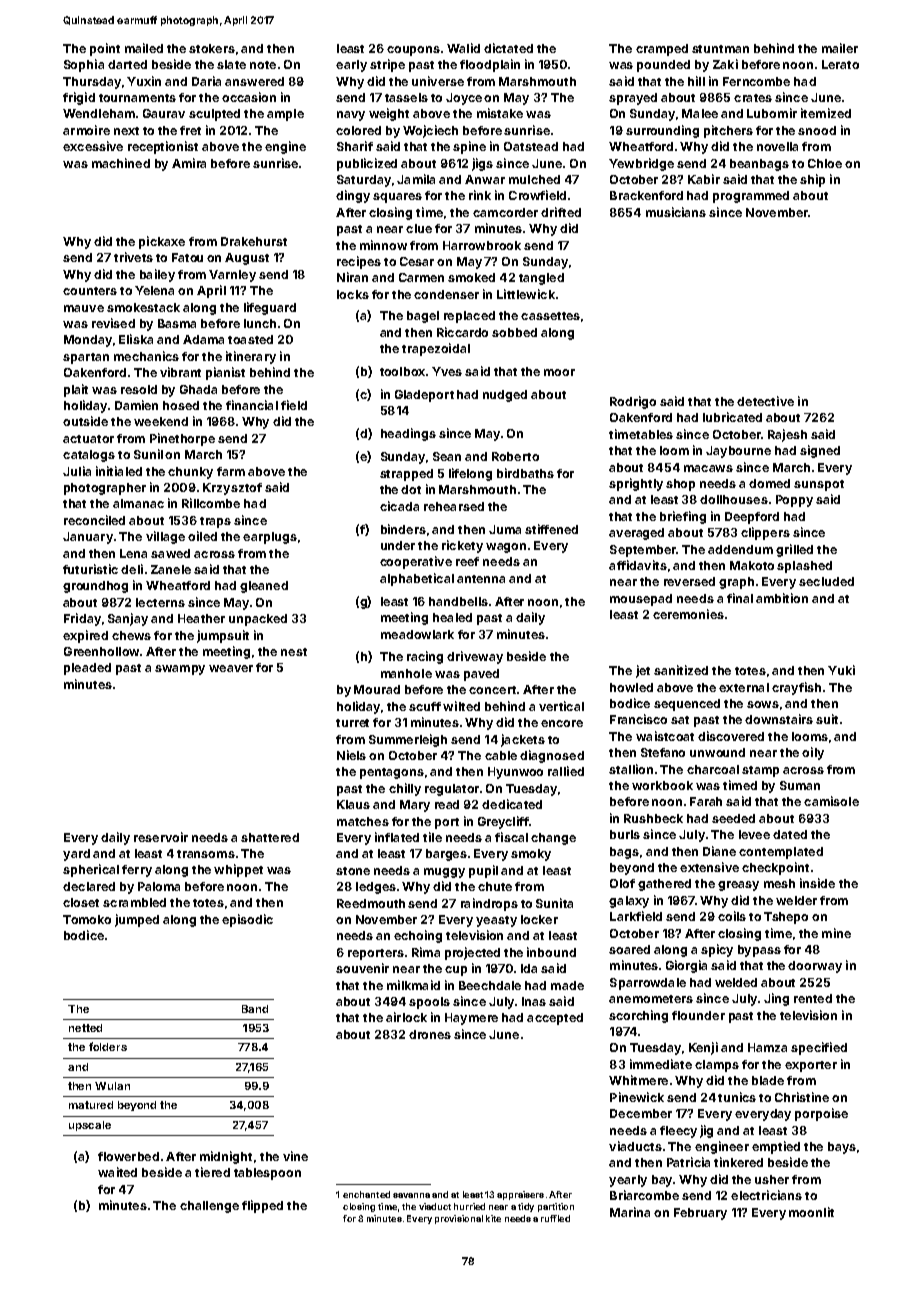 The width and height of the screenshot is (924, 1308). Describe the element at coordinates (94, 520) in the screenshot. I see `reconciled` at that location.
